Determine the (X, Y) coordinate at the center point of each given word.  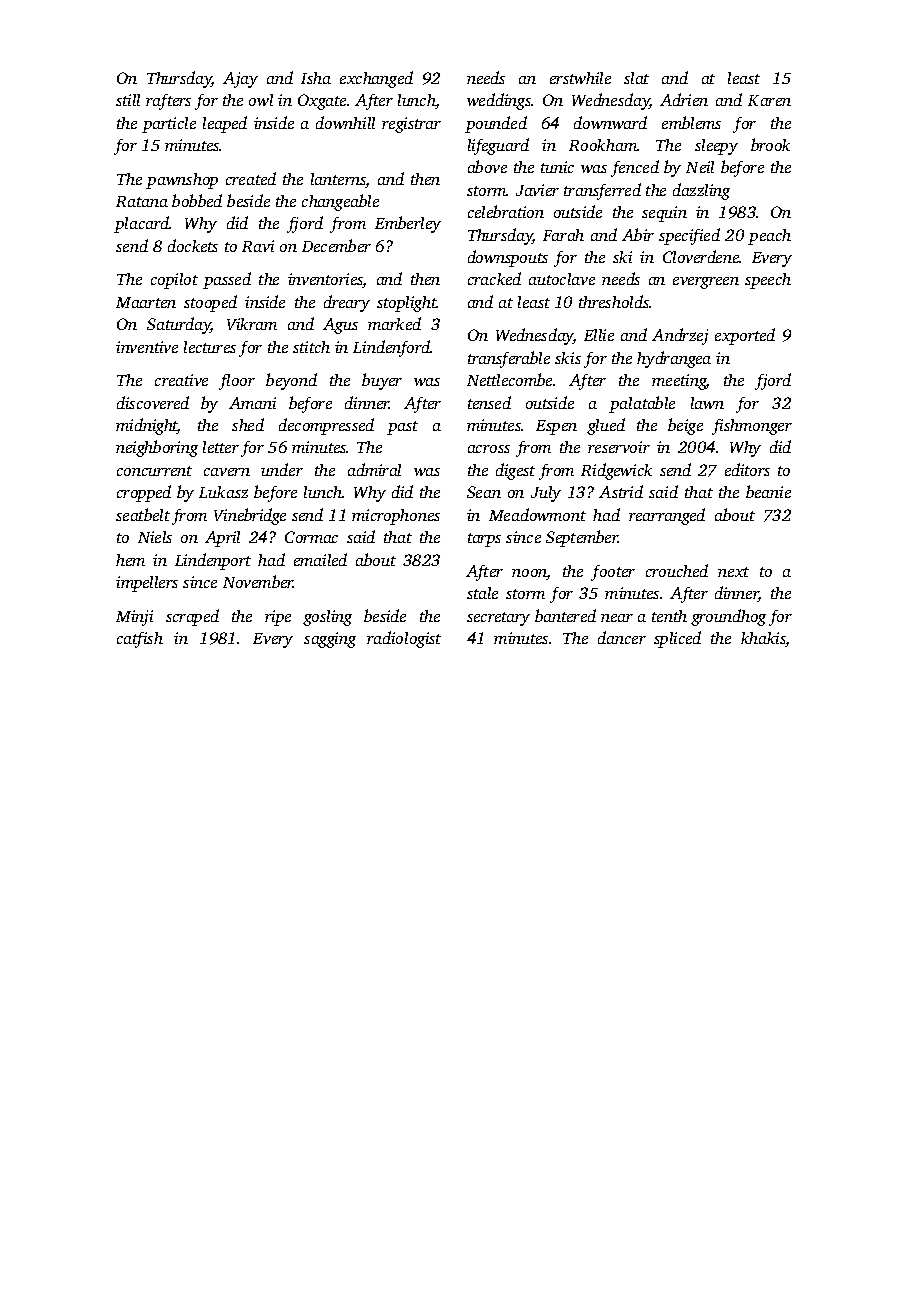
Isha (316, 78)
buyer (382, 381)
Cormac (311, 537)
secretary (498, 619)
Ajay (240, 80)
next (733, 572)
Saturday (179, 325)
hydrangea (674, 359)
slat (636, 78)
